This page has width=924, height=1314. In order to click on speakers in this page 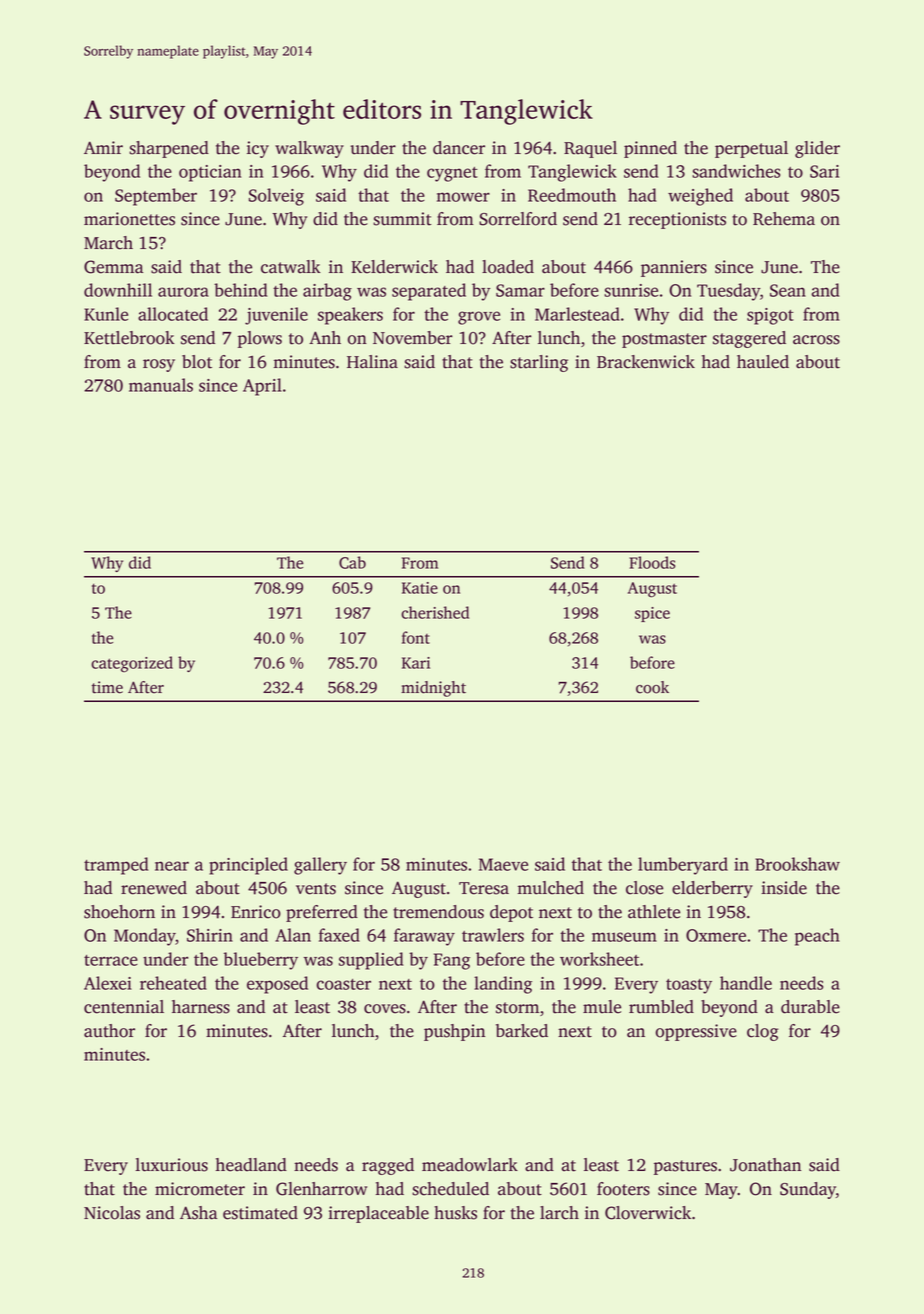, I will do `click(350, 316)`.
